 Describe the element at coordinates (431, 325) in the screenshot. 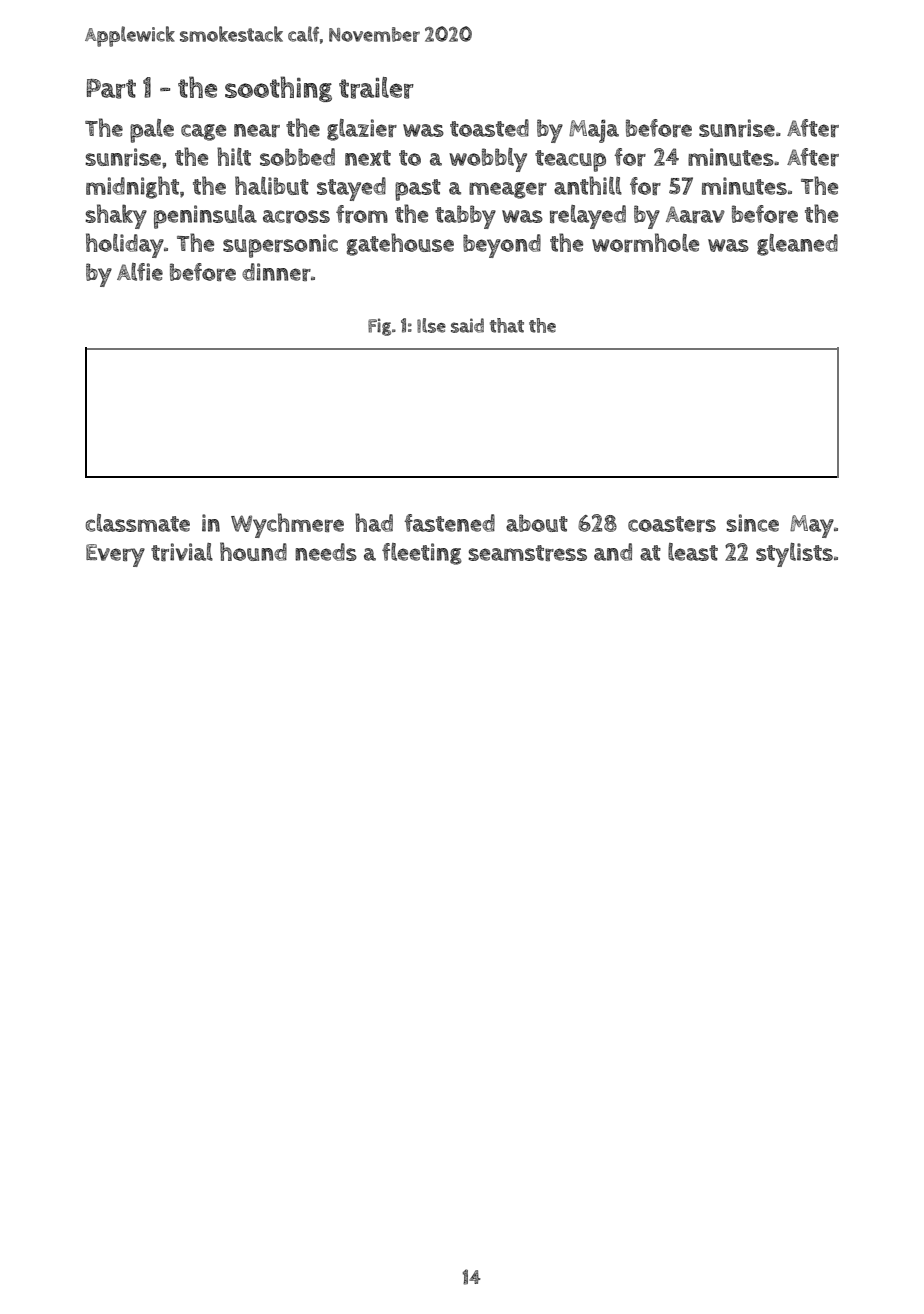

I see `Ilse` at that location.
